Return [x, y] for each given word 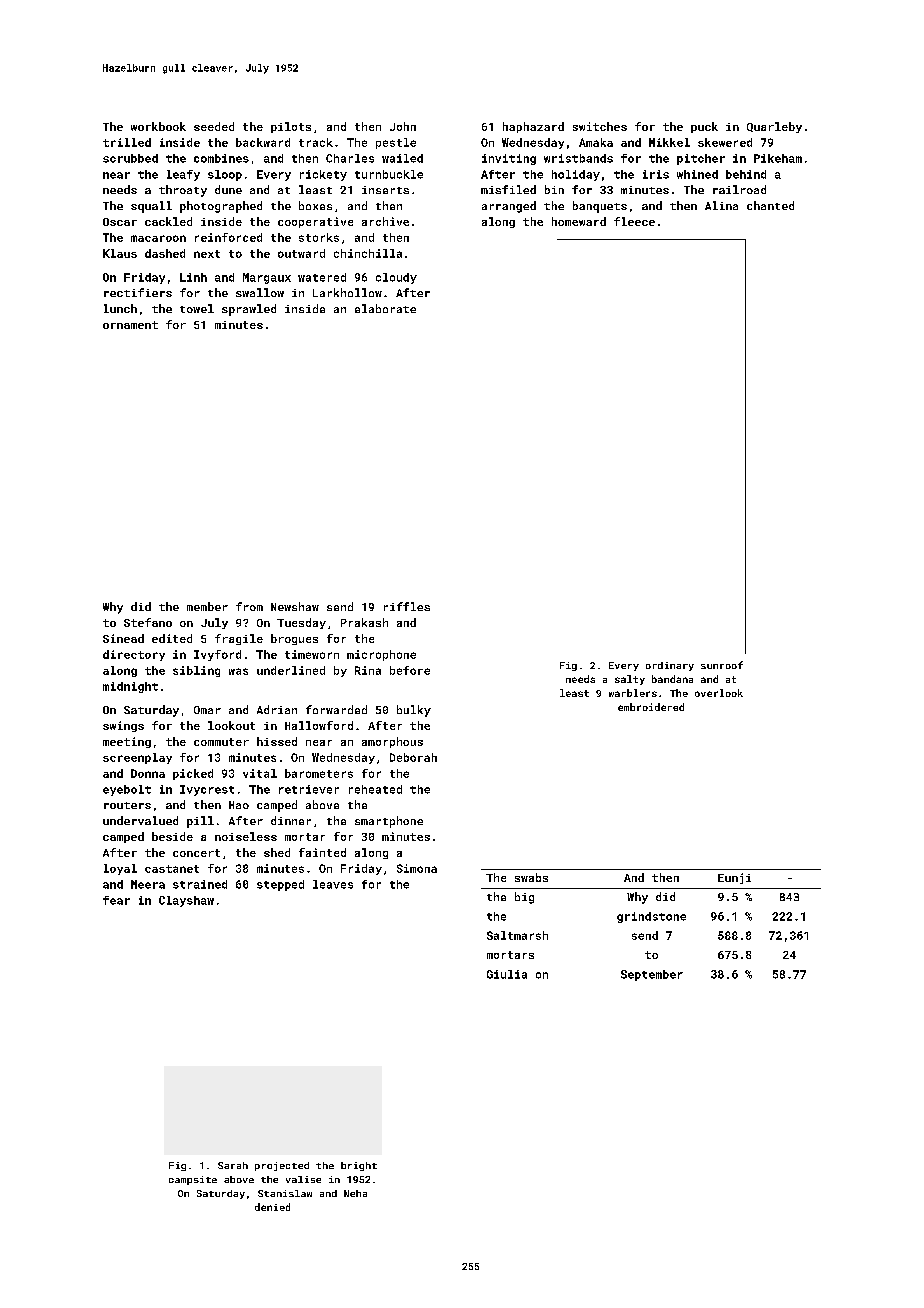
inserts [385, 190]
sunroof [722, 665]
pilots [291, 127]
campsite [193, 1180]
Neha [355, 1193]
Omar [207, 710]
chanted [770, 205]
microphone [381, 655]
